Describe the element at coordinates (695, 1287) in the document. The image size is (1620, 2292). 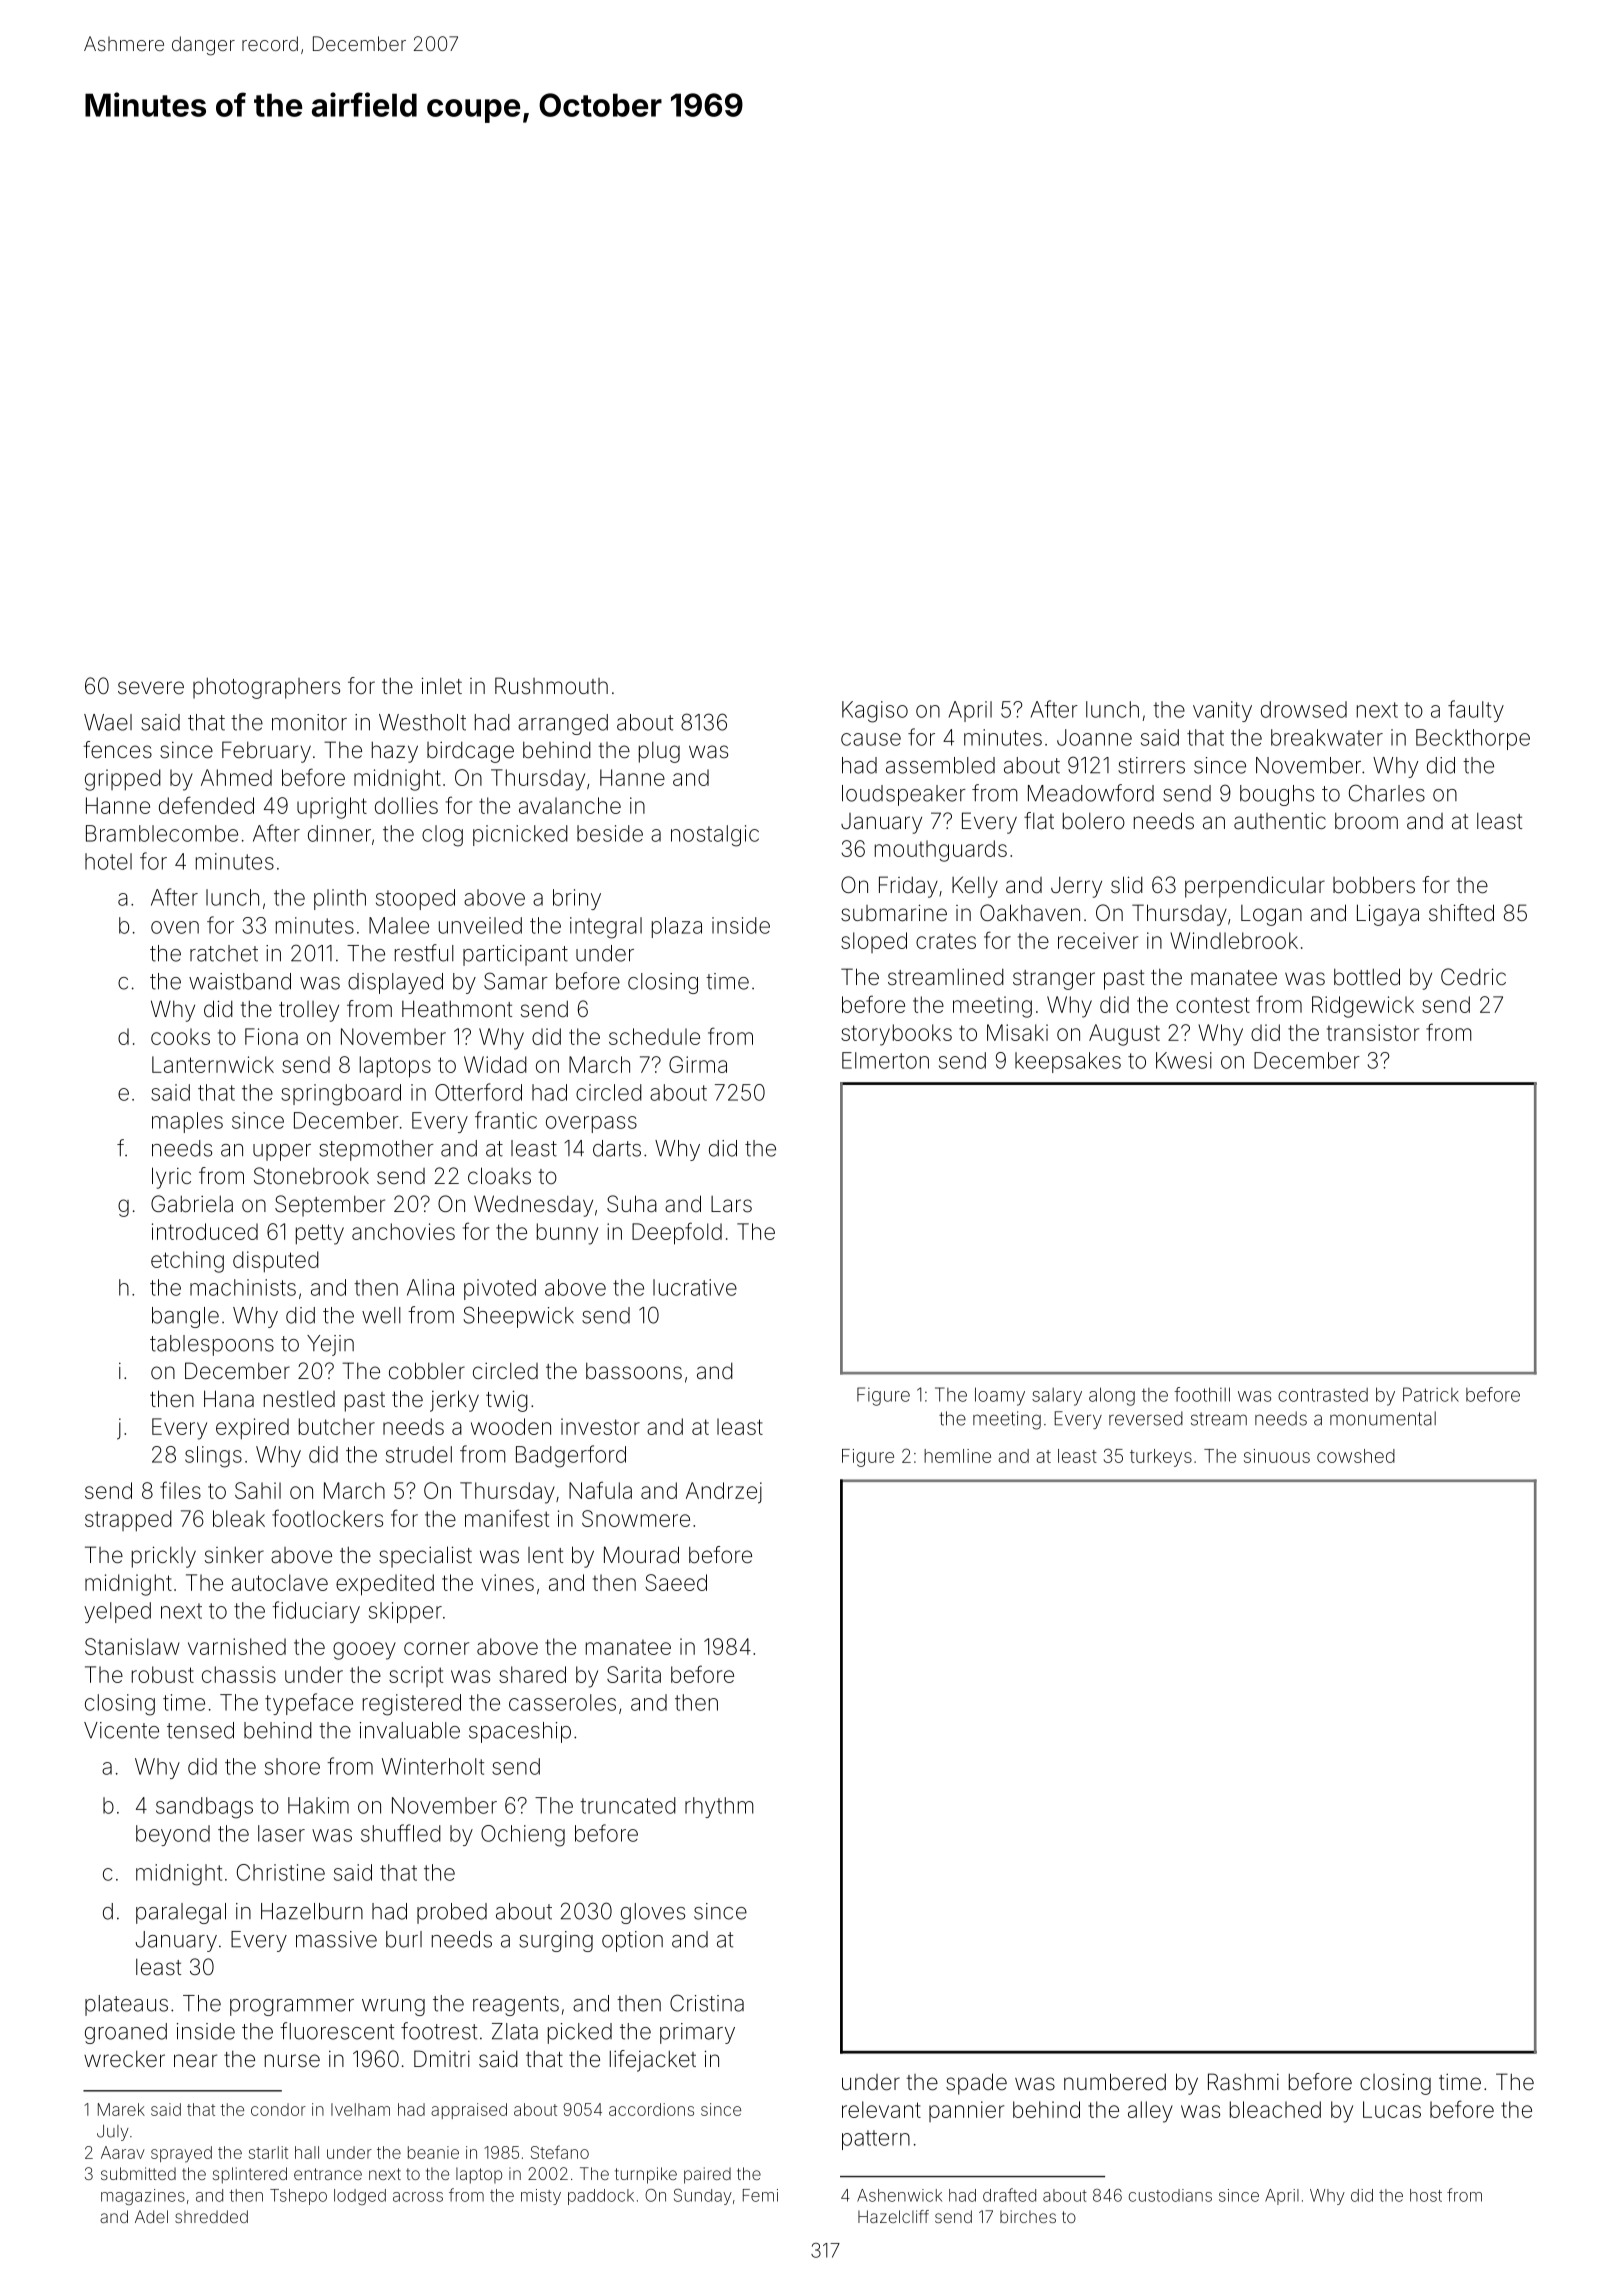
I see `lucrative` at that location.
